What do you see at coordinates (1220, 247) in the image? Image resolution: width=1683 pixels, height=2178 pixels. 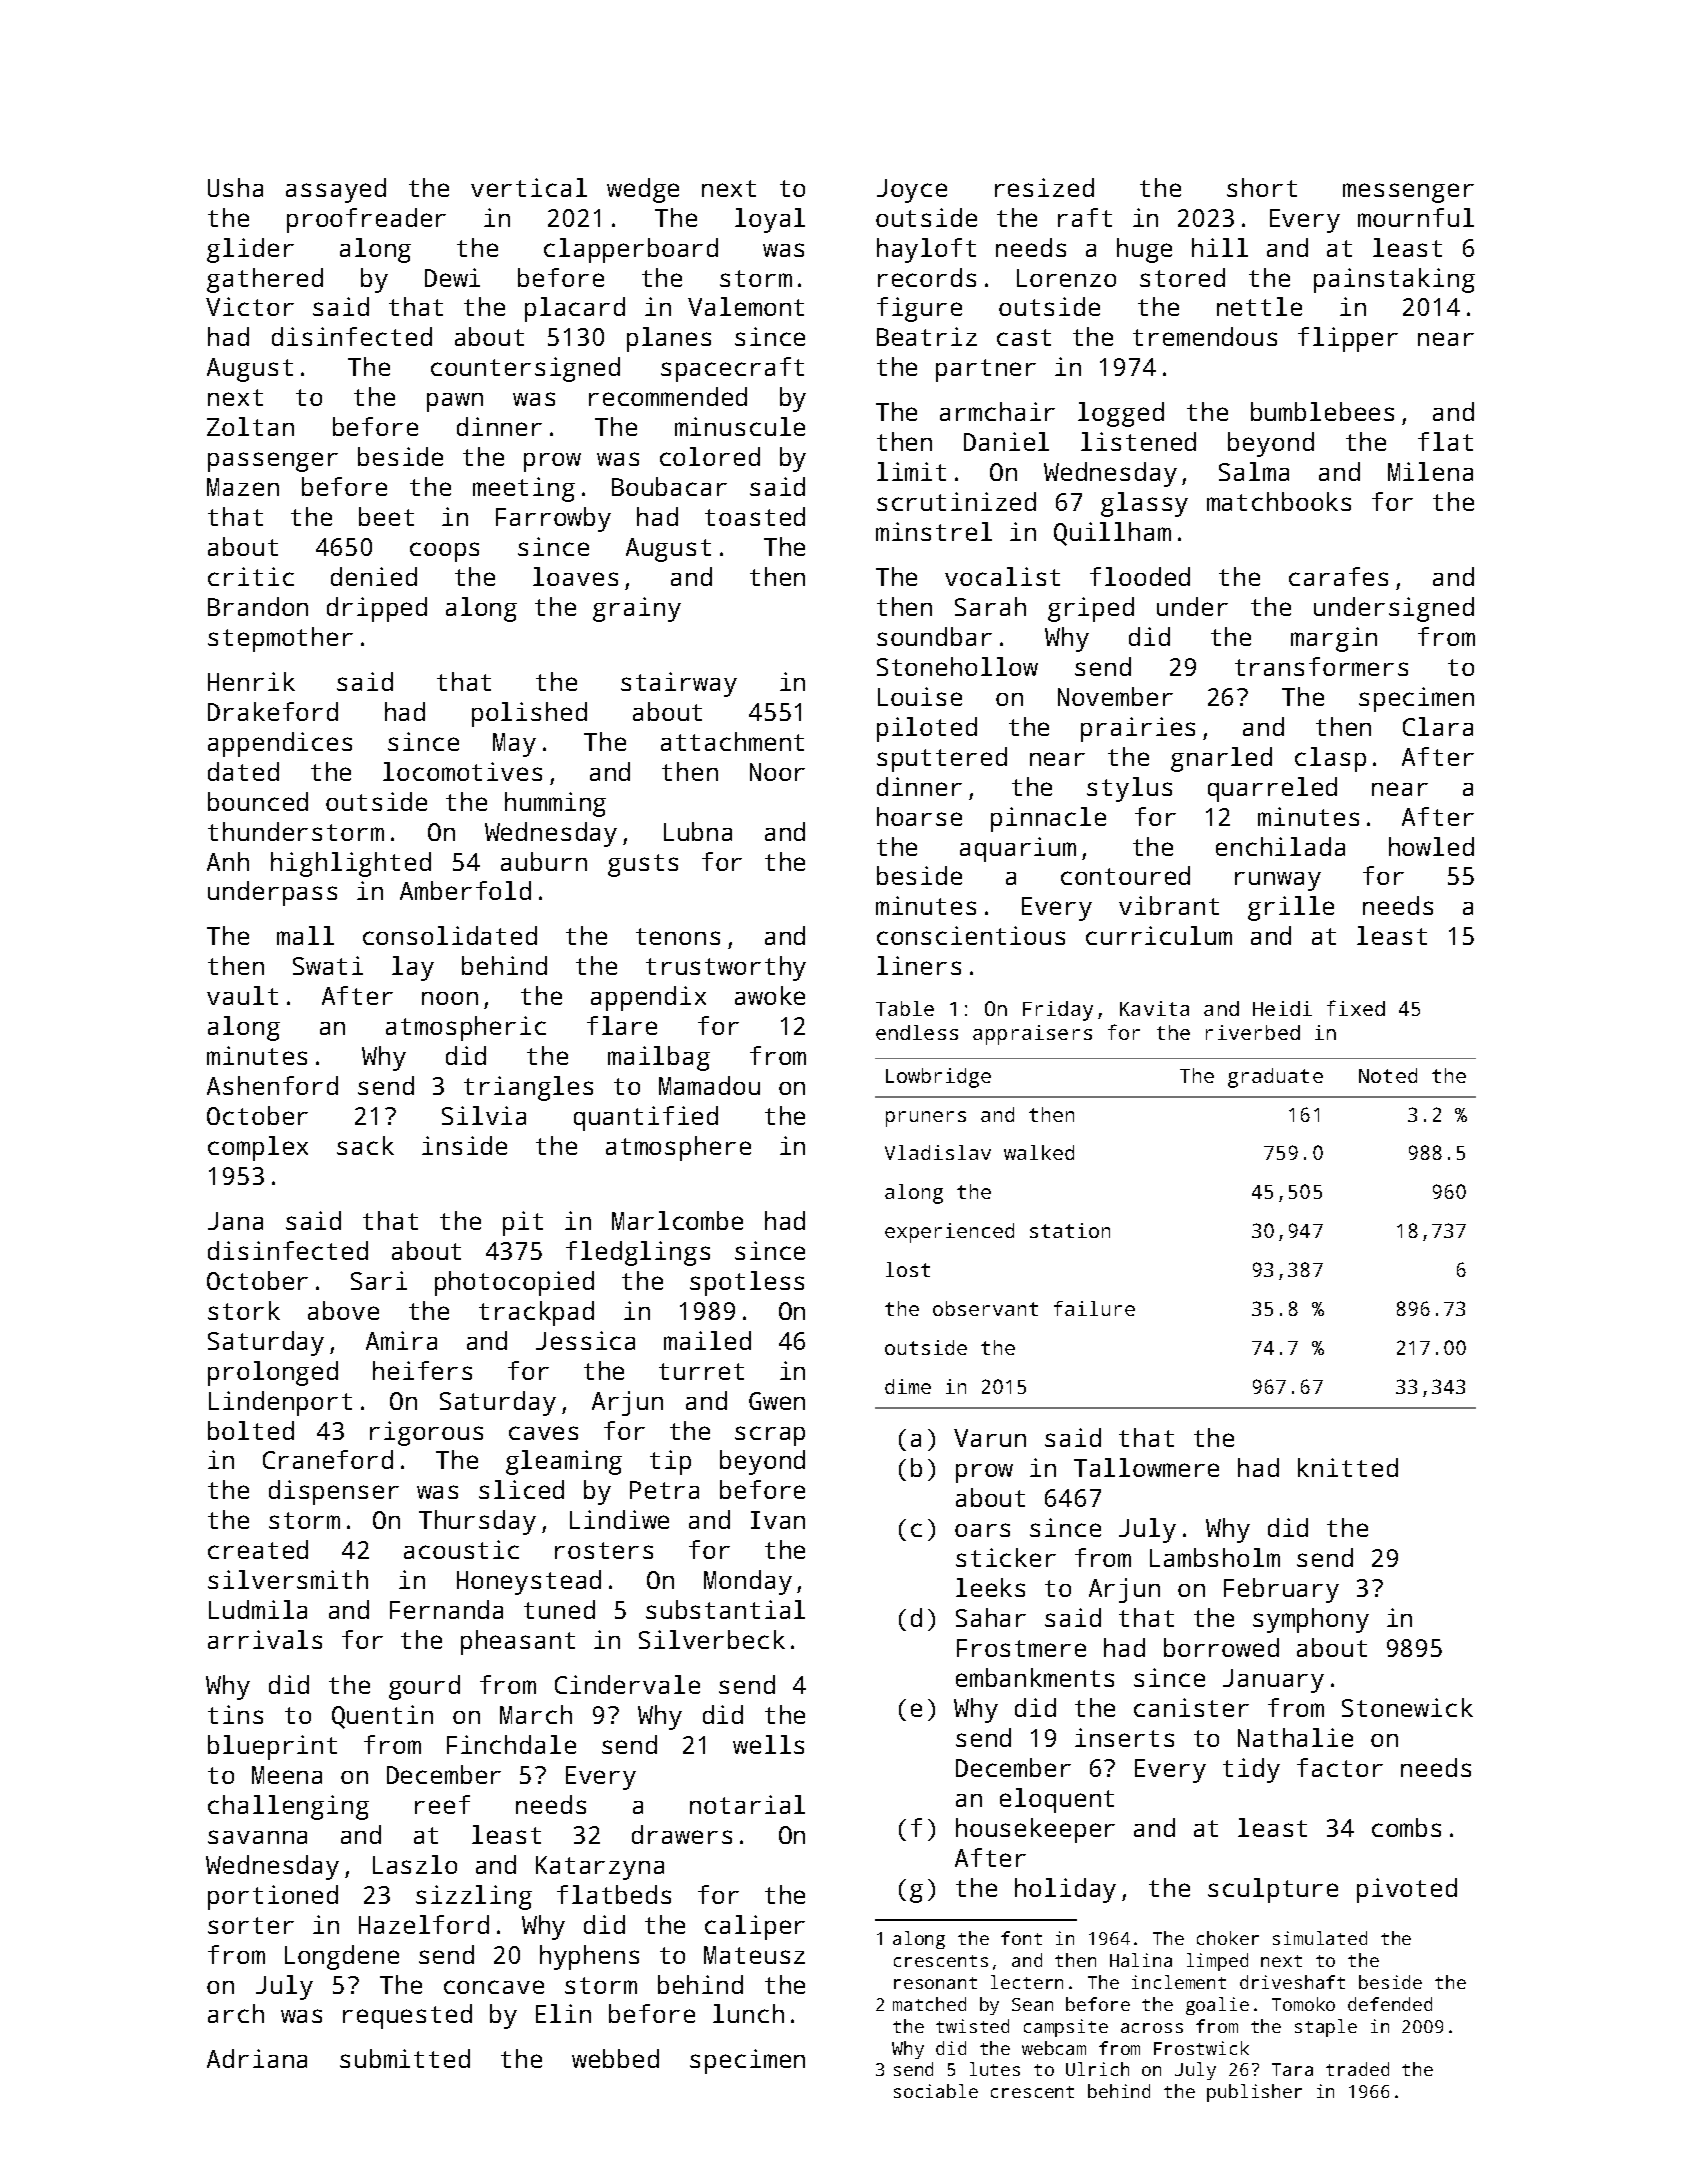 I see `hill` at bounding box center [1220, 247].
